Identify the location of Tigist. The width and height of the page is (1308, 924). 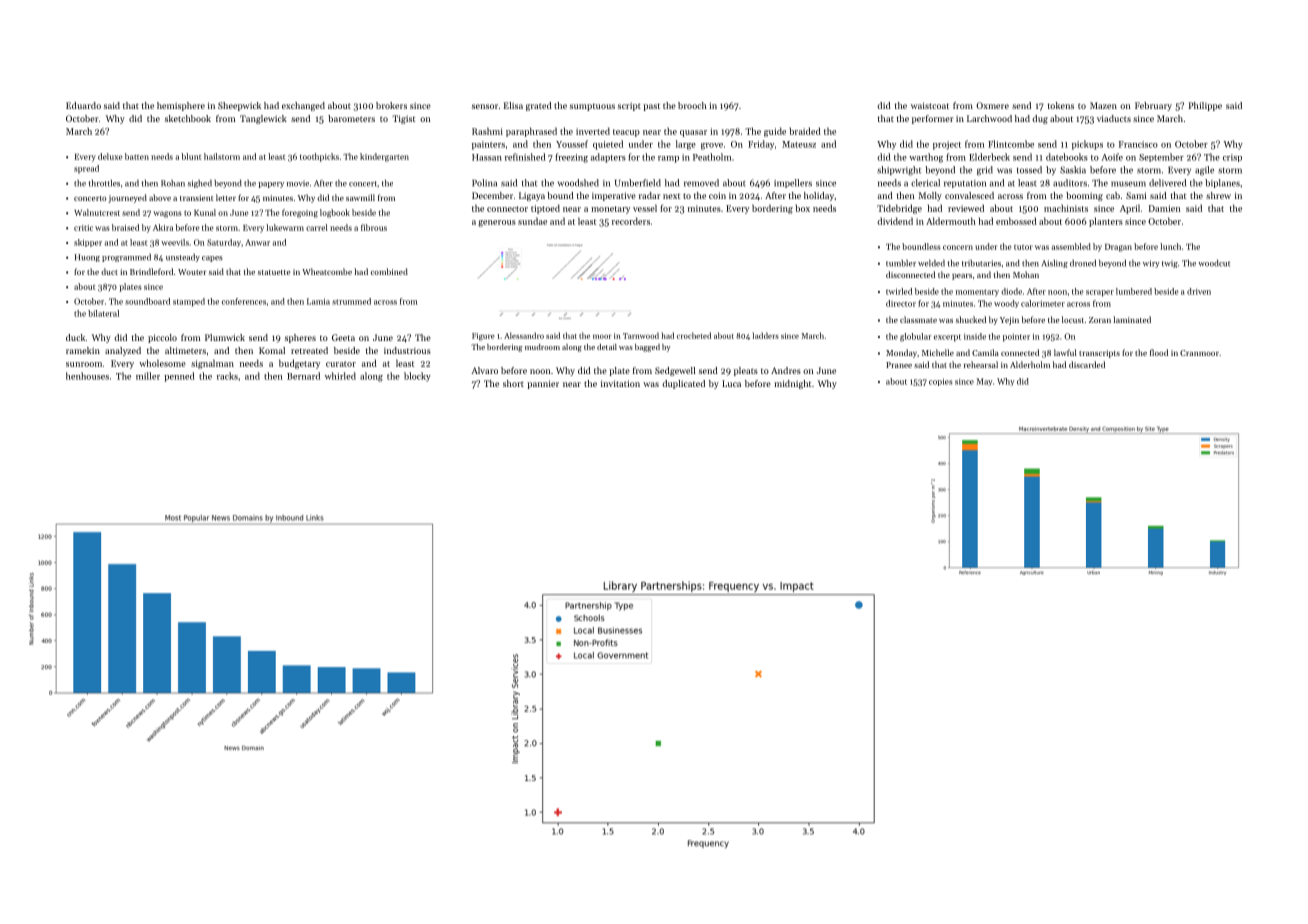
(403, 119).
